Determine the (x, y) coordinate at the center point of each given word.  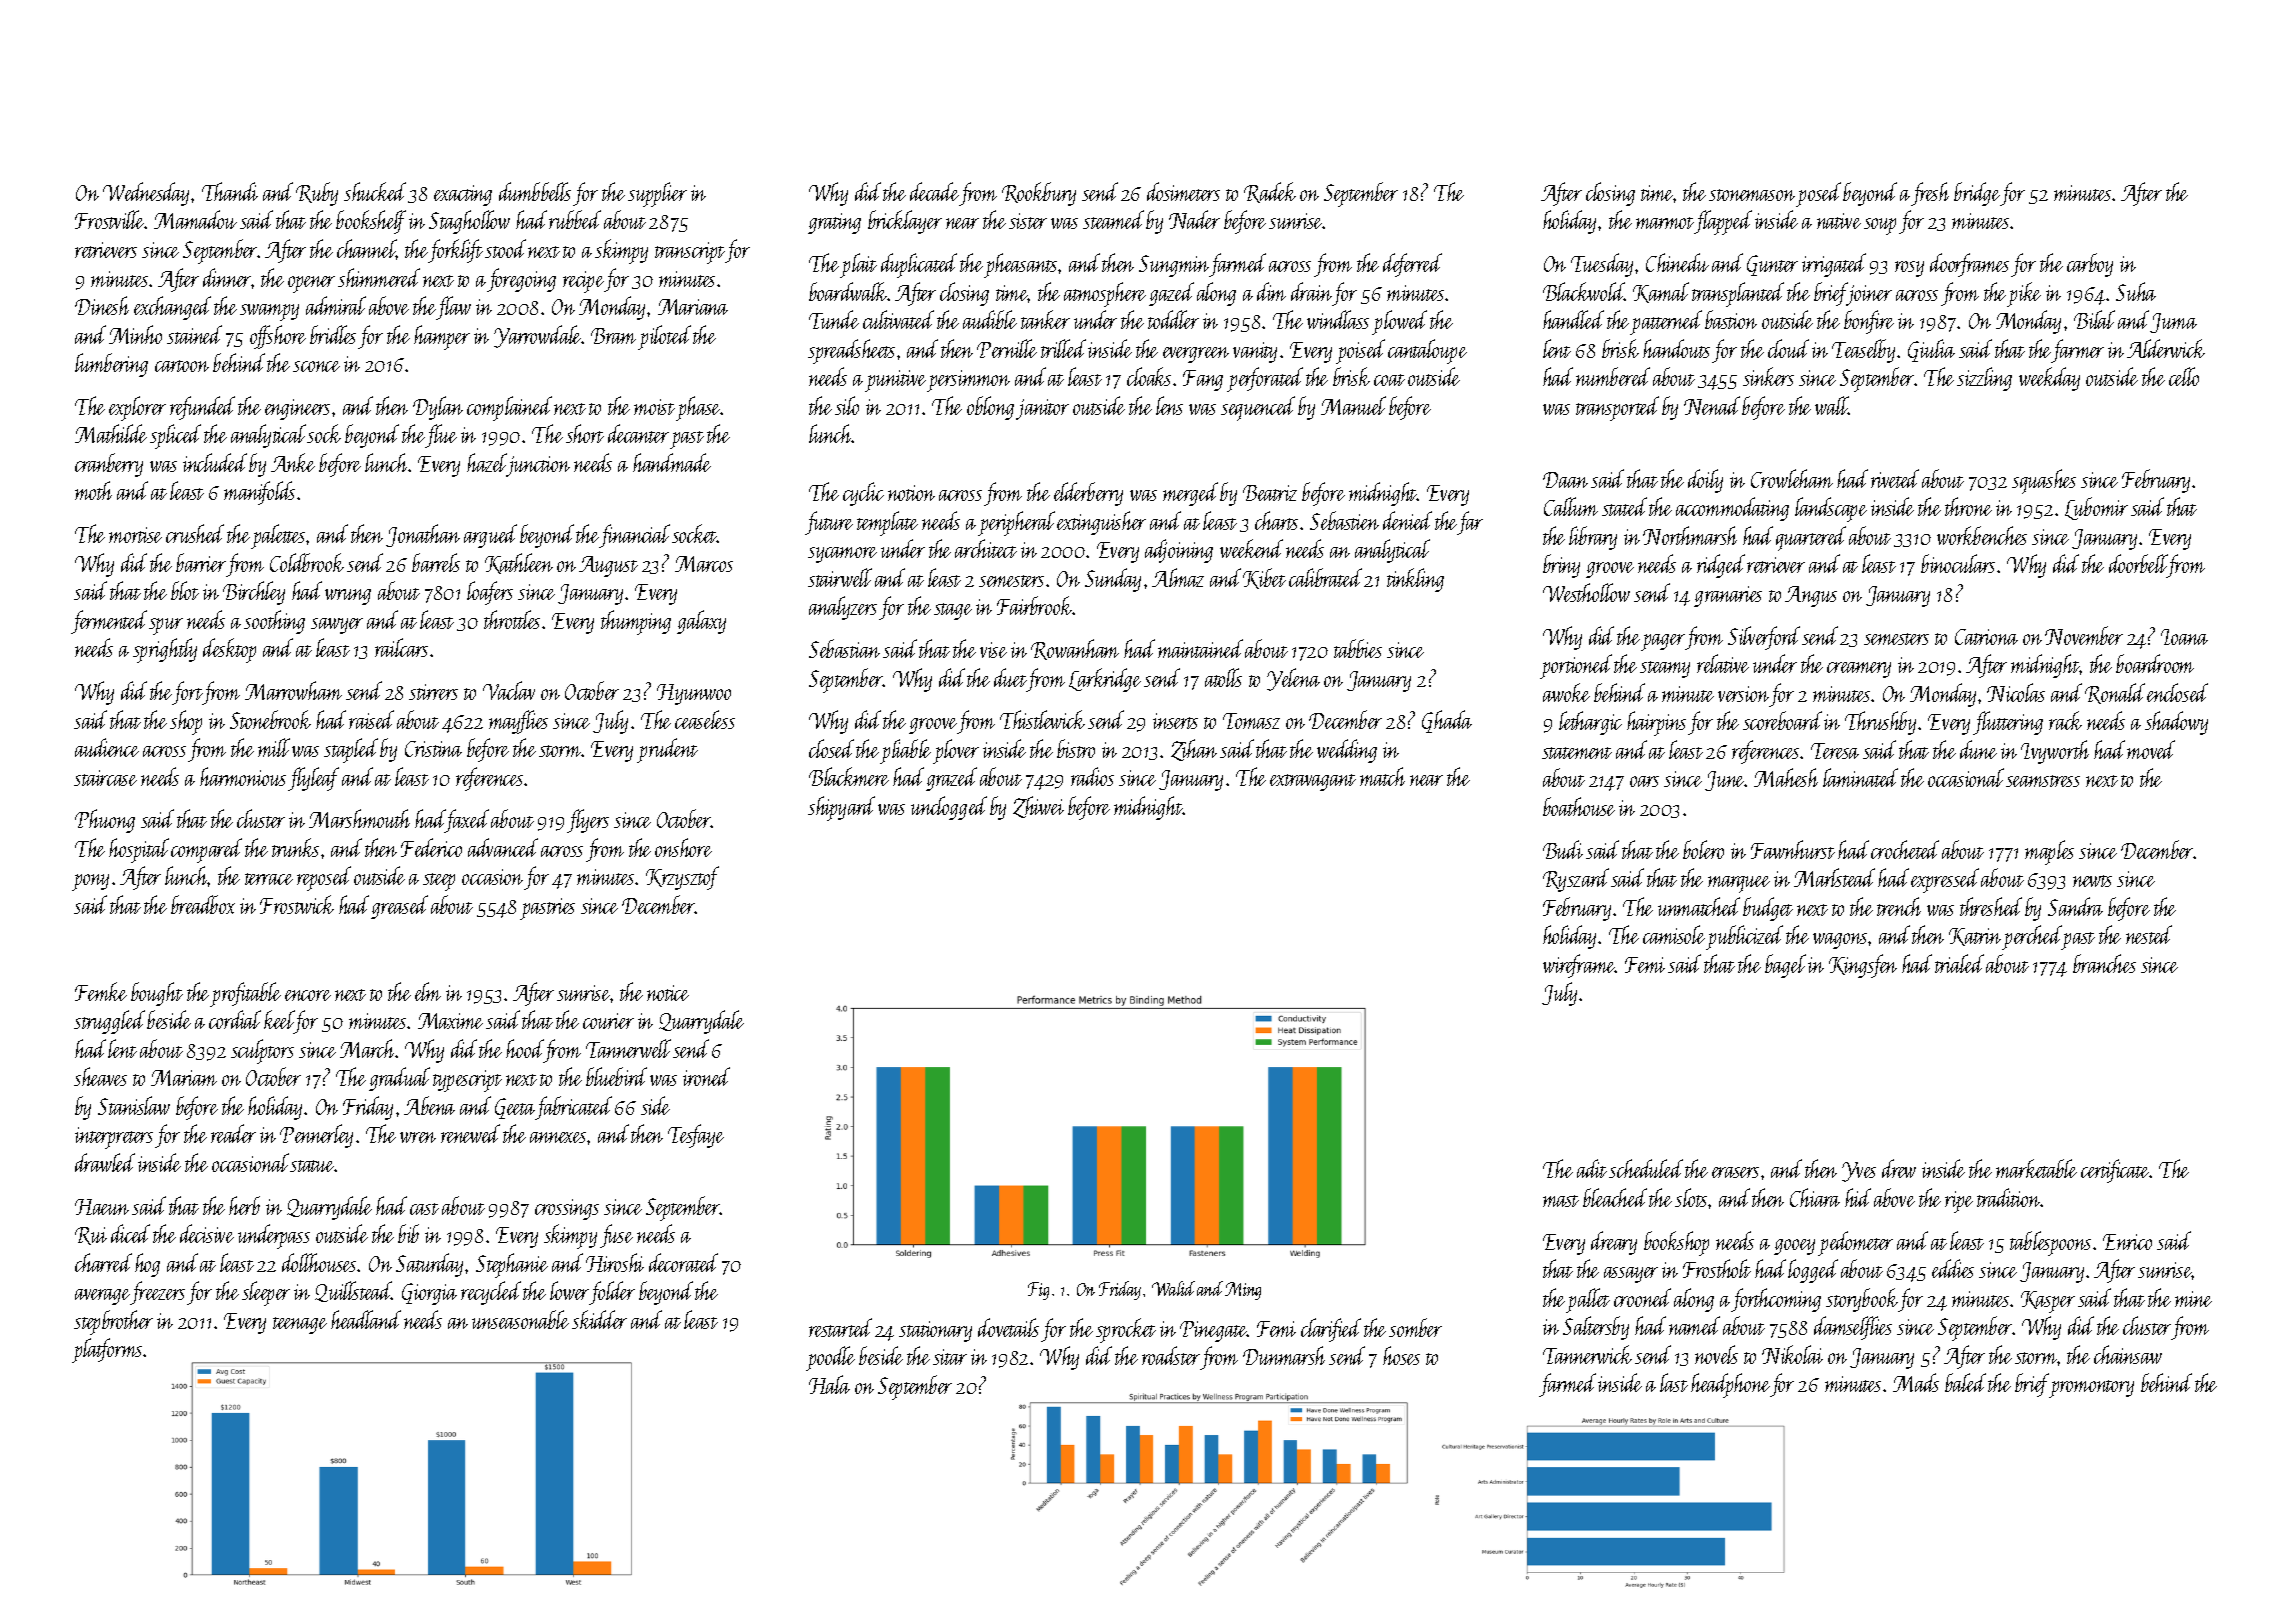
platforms (107, 1350)
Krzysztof (682, 878)
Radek (1270, 192)
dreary (1614, 1243)
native (1839, 221)
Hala (829, 1384)
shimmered (379, 277)
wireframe (1579, 966)
